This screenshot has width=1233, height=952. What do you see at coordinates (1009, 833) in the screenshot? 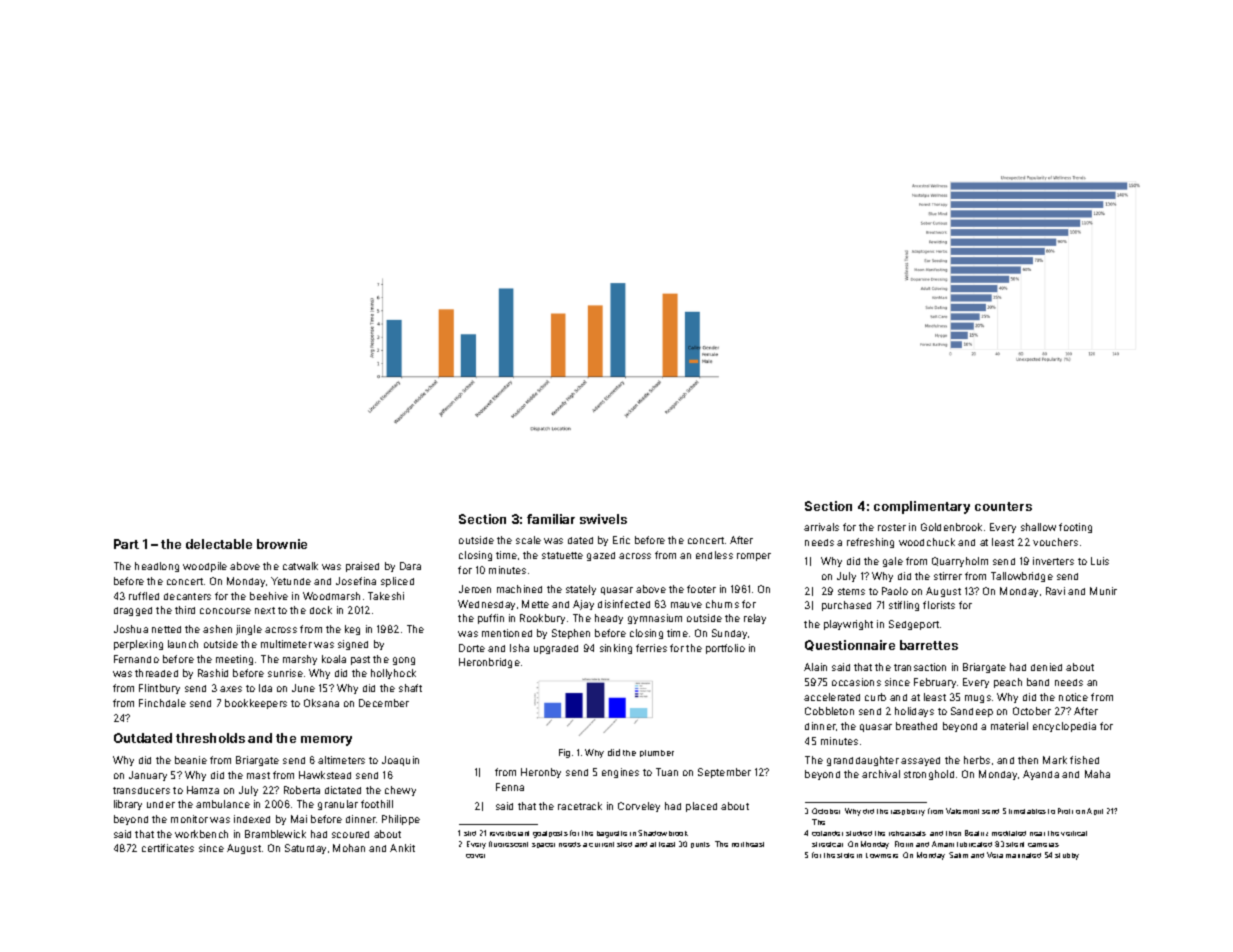
I see `meditated` at bounding box center [1009, 833].
